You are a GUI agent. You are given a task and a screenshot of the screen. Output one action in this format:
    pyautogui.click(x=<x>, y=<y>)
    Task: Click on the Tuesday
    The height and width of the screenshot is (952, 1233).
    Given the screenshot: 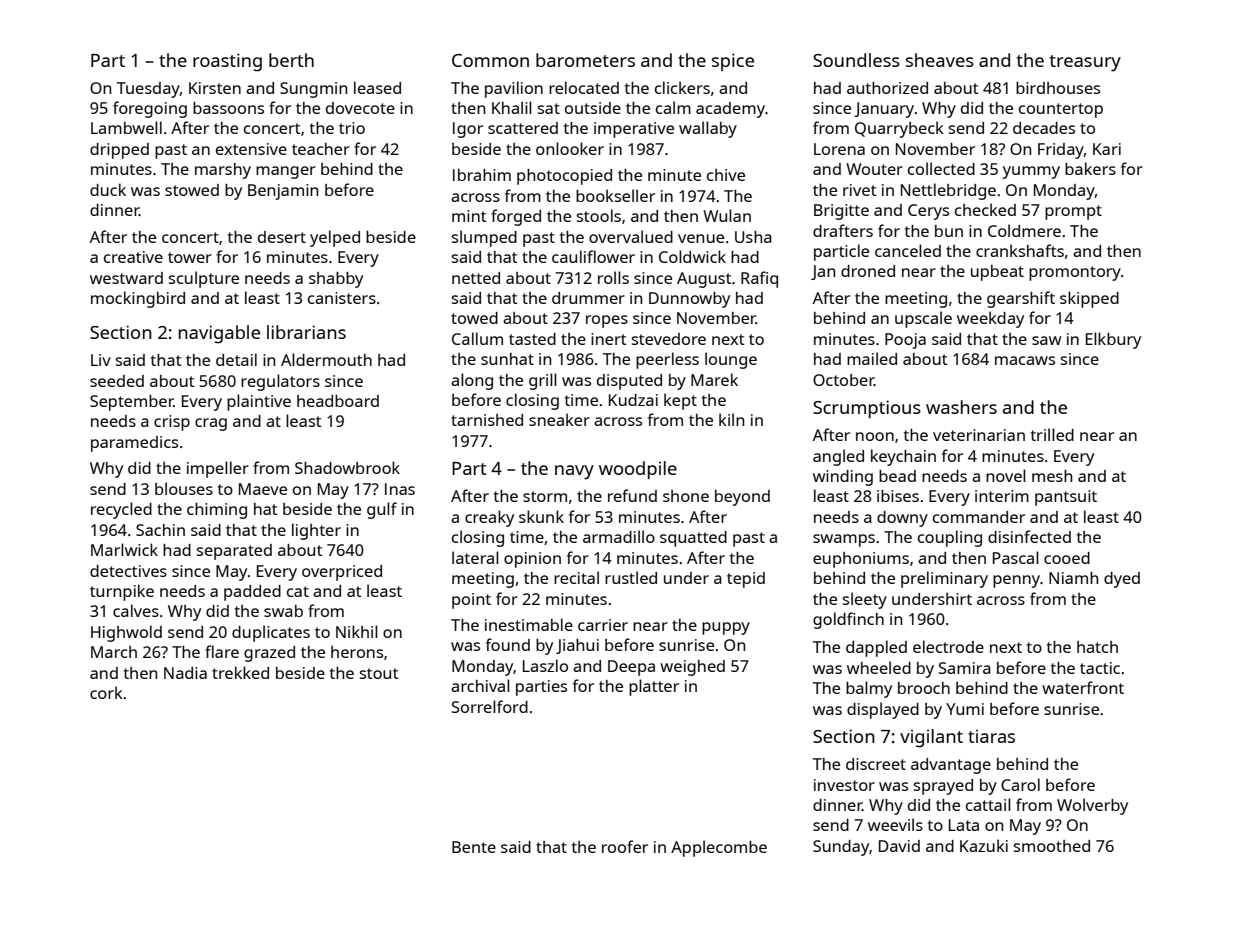 What is the action you would take?
    pyautogui.click(x=148, y=90)
